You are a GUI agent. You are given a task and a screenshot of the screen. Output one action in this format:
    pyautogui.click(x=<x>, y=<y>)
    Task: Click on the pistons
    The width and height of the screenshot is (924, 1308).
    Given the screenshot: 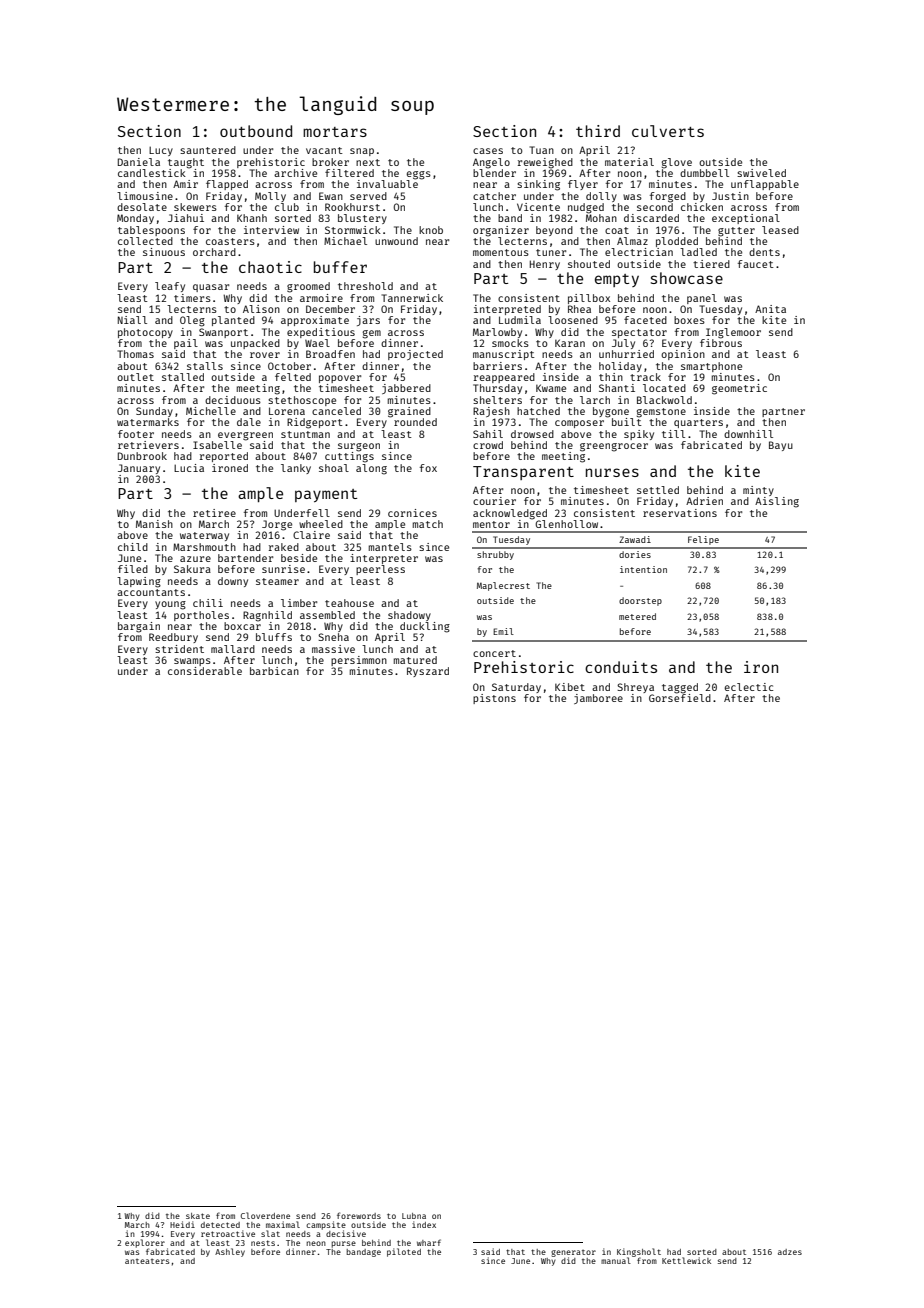 What is the action you would take?
    pyautogui.click(x=494, y=699)
